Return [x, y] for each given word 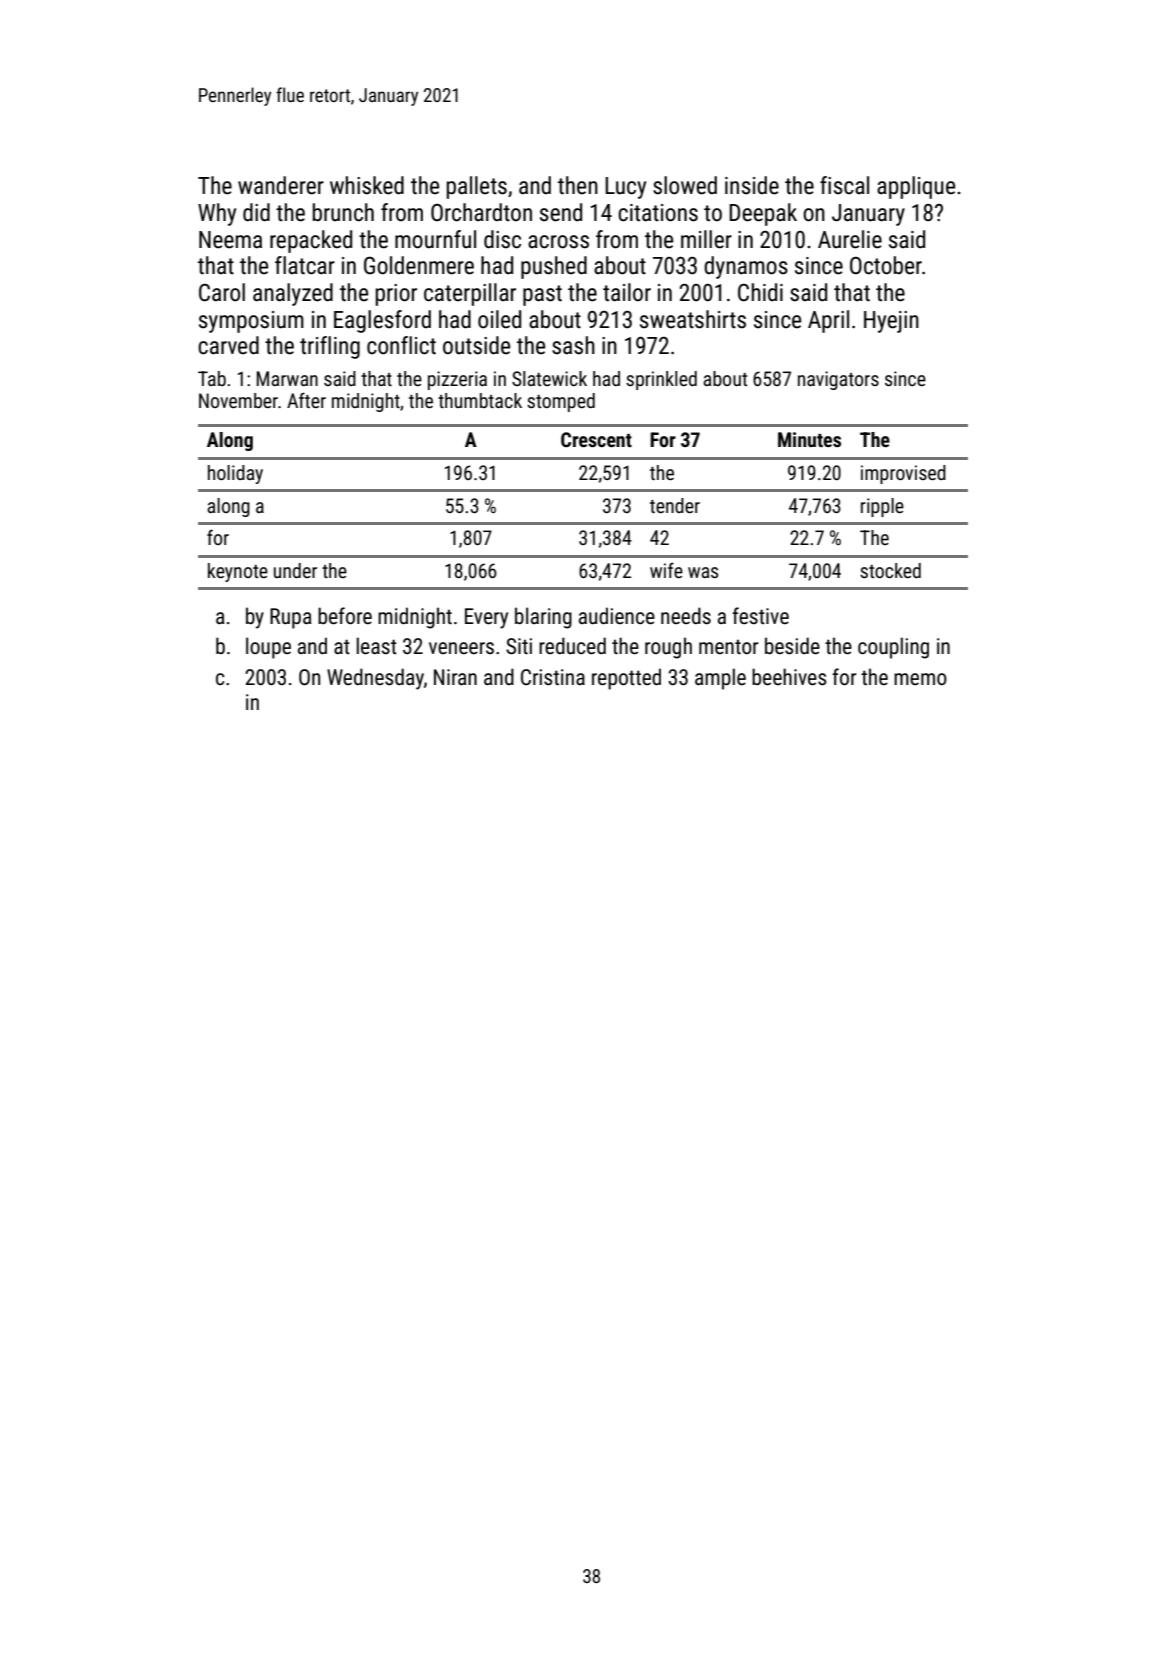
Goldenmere [419, 265]
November [238, 400]
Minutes [809, 439]
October [886, 265]
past [542, 295]
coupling [893, 648]
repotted [626, 679]
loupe [268, 648]
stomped [561, 402]
